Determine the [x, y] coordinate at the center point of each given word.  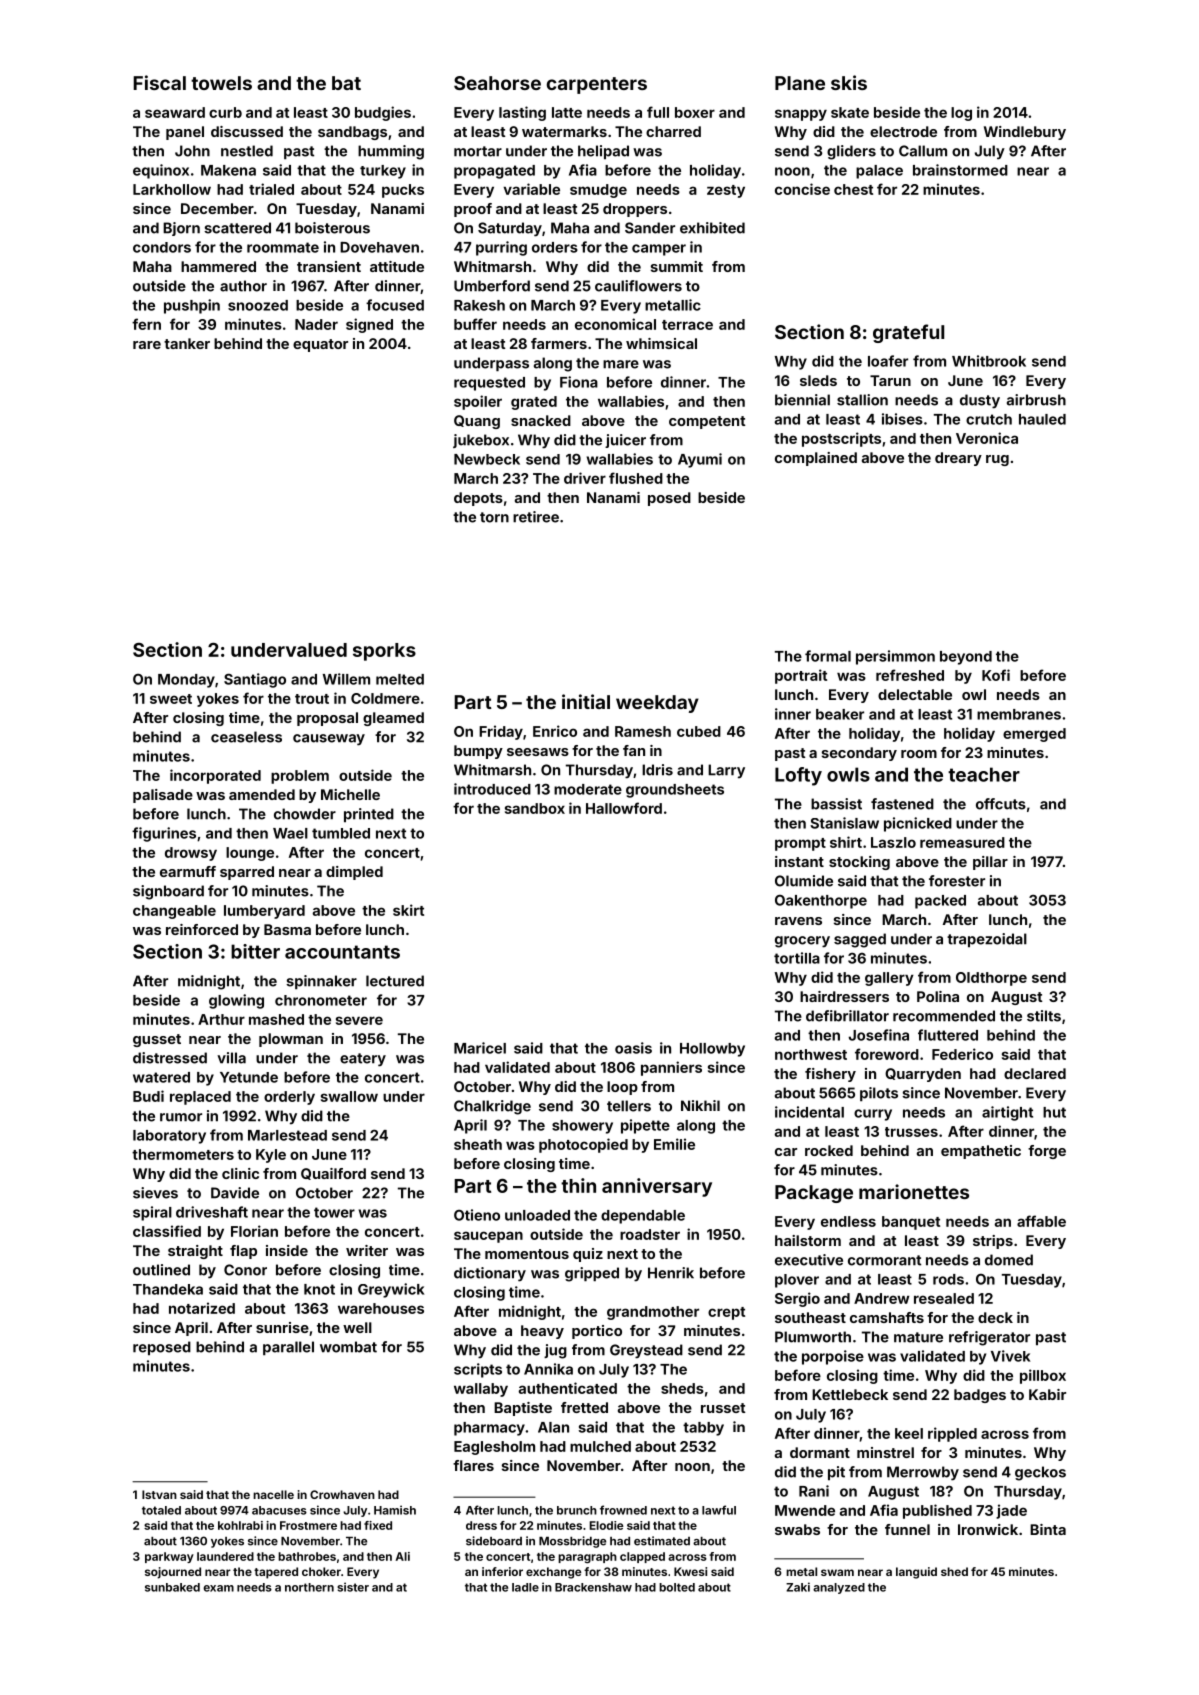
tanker [187, 343]
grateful [908, 333]
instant [799, 861]
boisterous [332, 228]
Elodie [607, 1525]
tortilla [797, 958]
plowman [291, 1040]
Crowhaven [342, 1494]
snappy [801, 115]
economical [615, 324]
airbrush [1036, 400]
